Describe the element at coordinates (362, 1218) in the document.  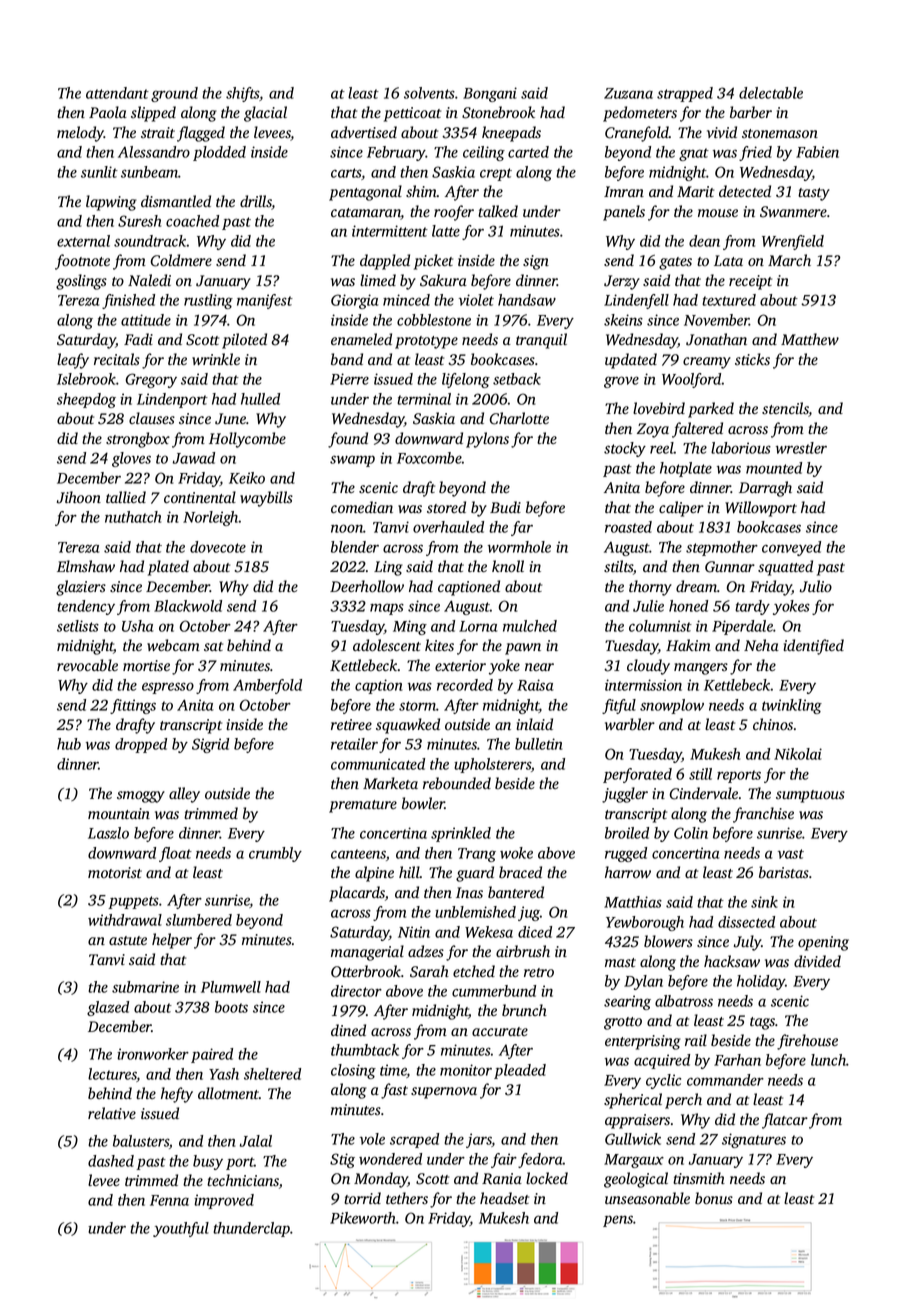
I see `Pikeworth` at that location.
